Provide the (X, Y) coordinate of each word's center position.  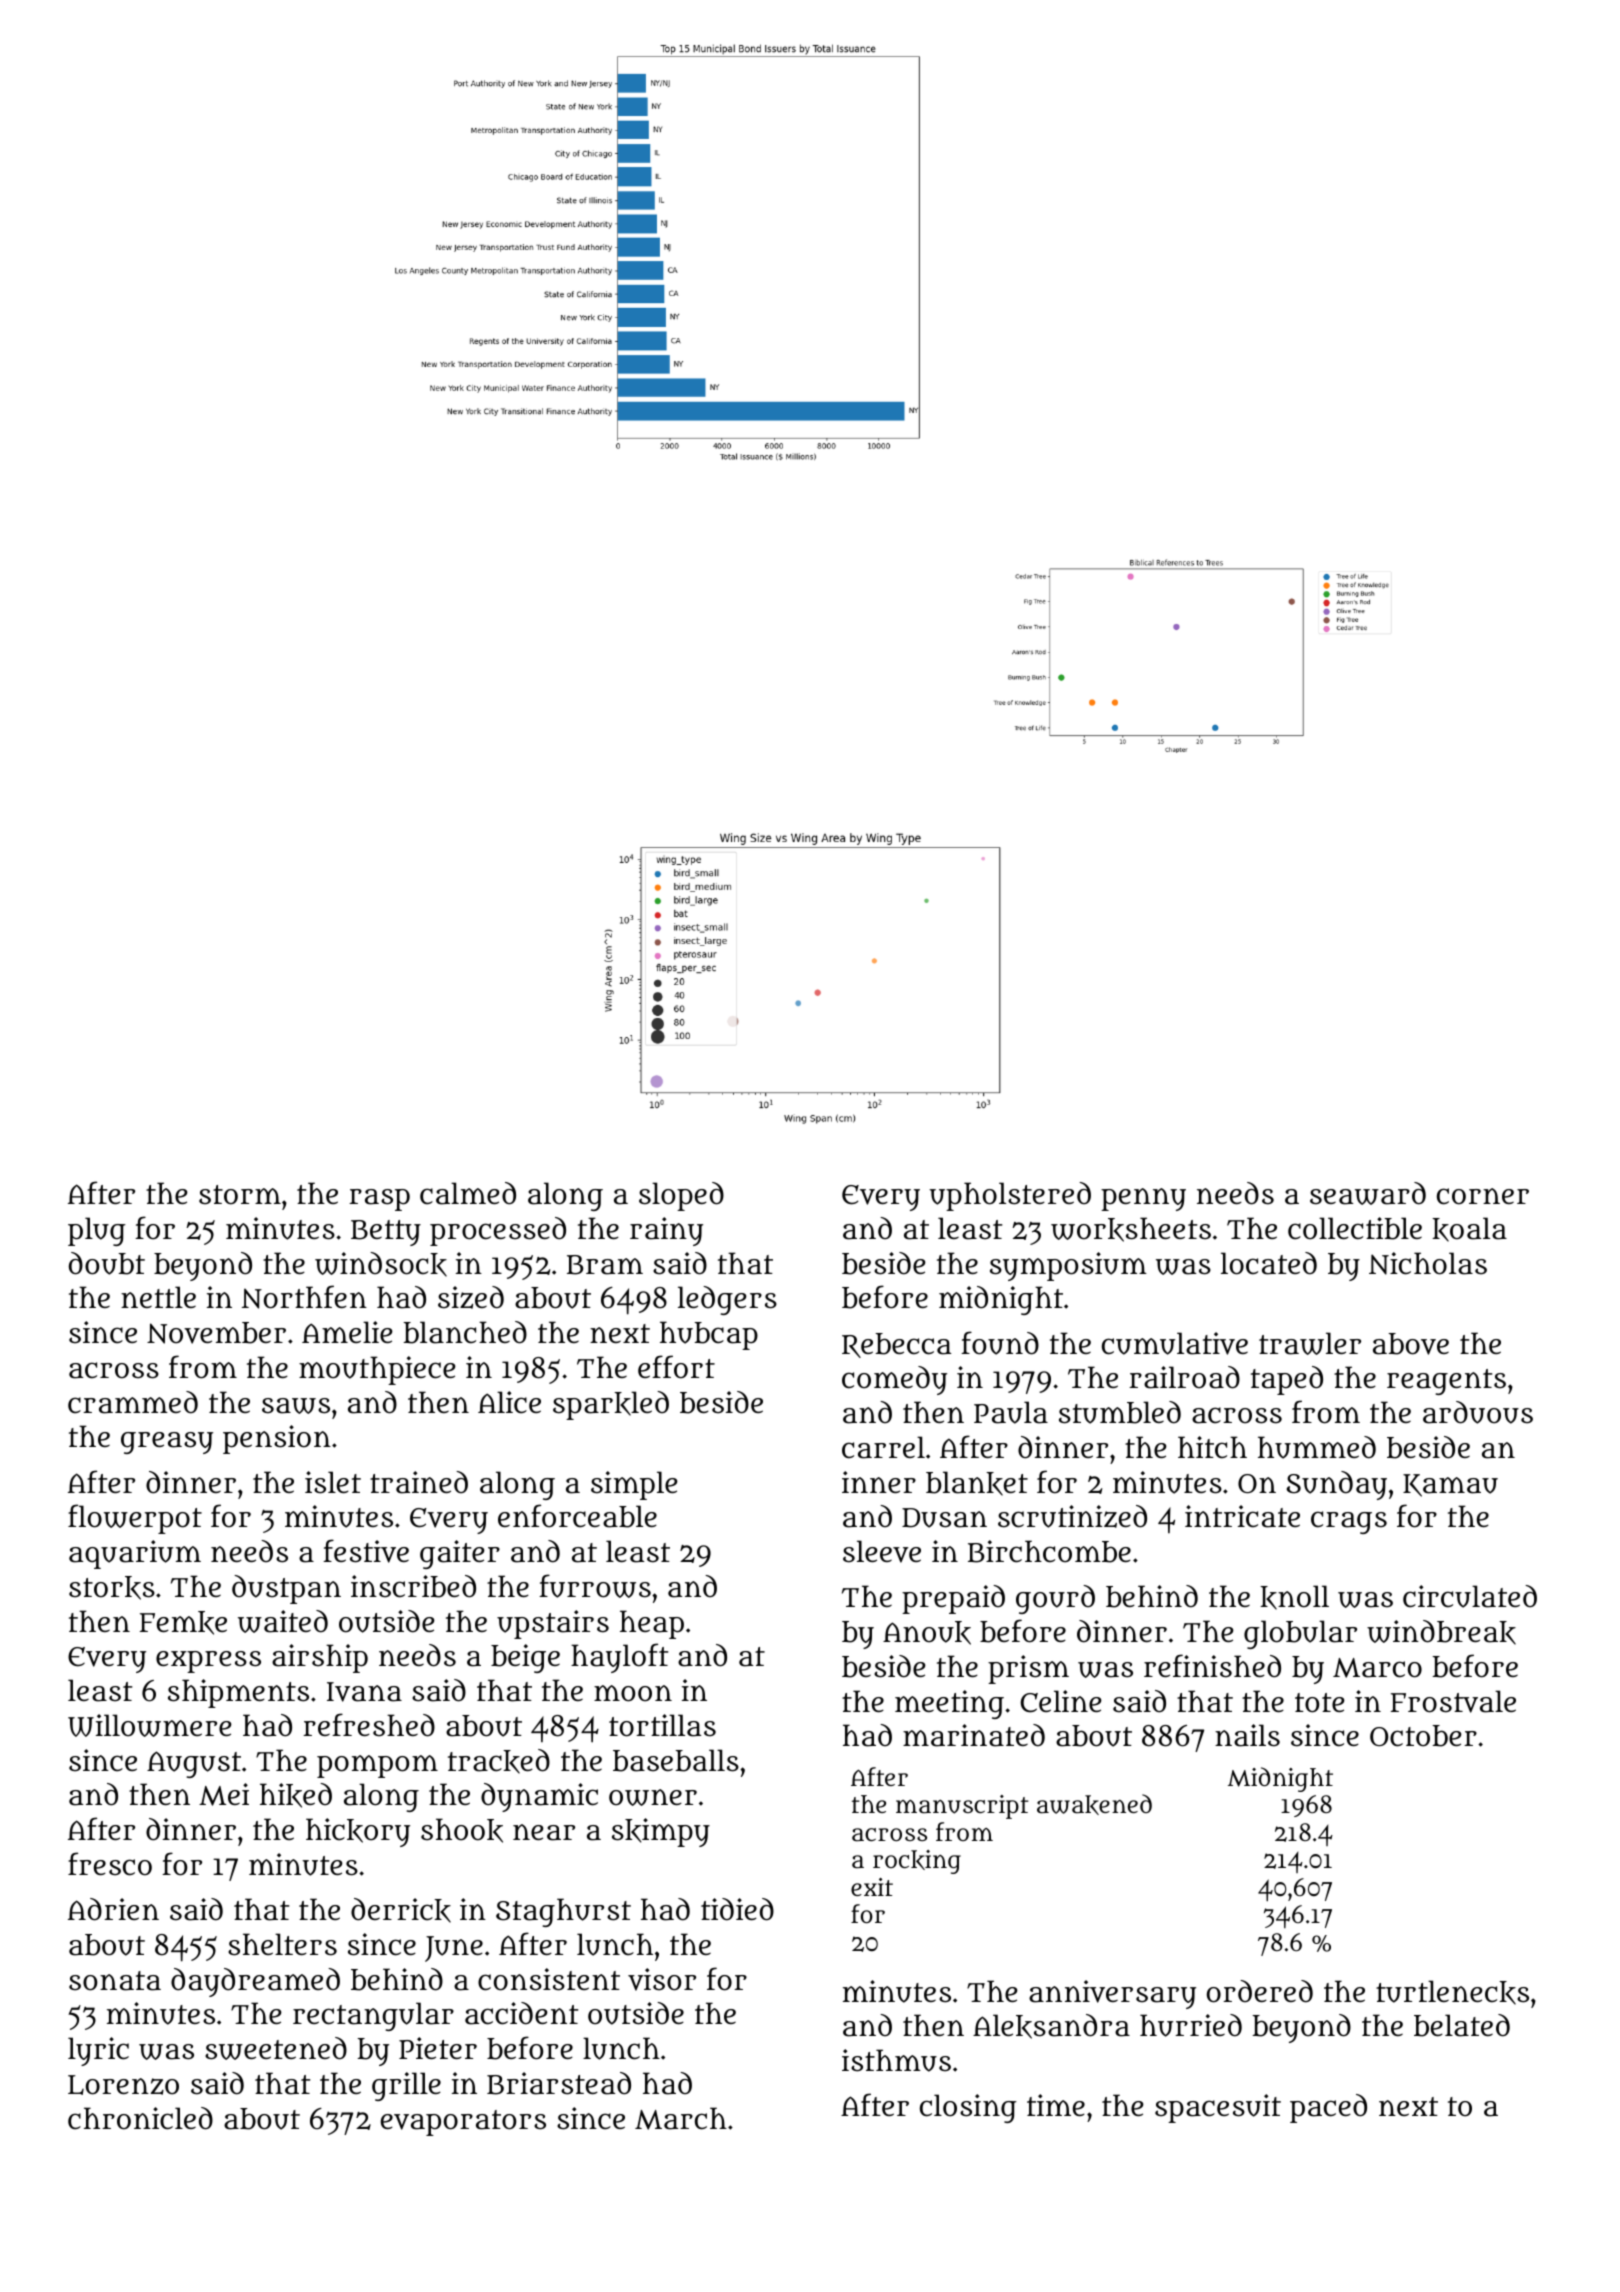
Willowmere (150, 1725)
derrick (401, 1910)
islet (333, 1482)
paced (1328, 2108)
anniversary (1112, 1994)
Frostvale (1453, 1701)
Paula (1011, 1412)
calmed (468, 1193)
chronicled (140, 2118)
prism (1028, 1669)
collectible (1355, 1228)
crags (1349, 1522)
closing (968, 2108)
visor (662, 1979)
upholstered (1010, 1196)
